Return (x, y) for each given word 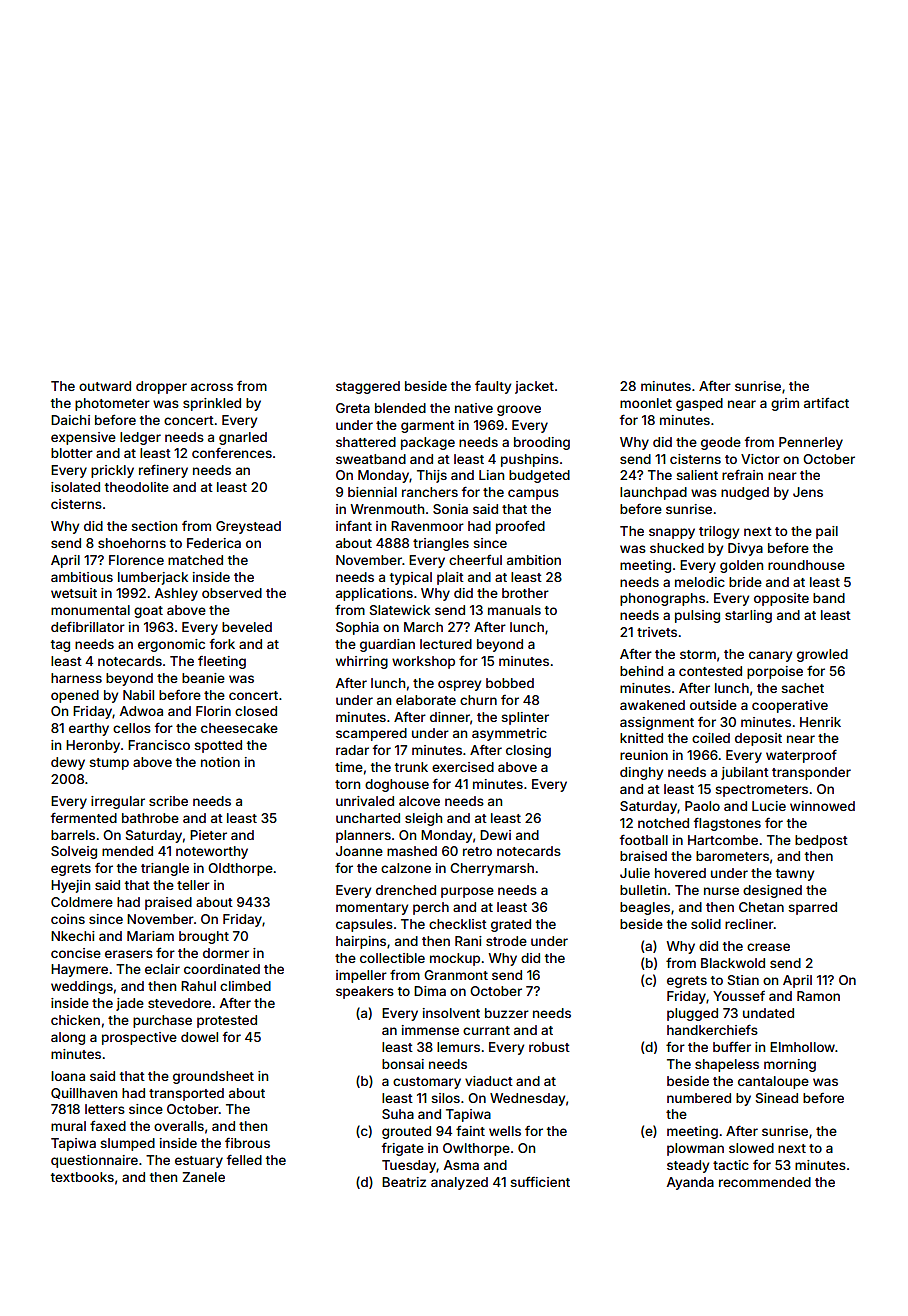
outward (105, 386)
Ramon (818, 996)
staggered (368, 387)
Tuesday (409, 1166)
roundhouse (806, 565)
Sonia (450, 509)
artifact (826, 402)
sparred (812, 908)
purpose (467, 892)
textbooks (82, 1177)
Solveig (74, 852)
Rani (468, 941)
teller (193, 885)
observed (232, 593)
